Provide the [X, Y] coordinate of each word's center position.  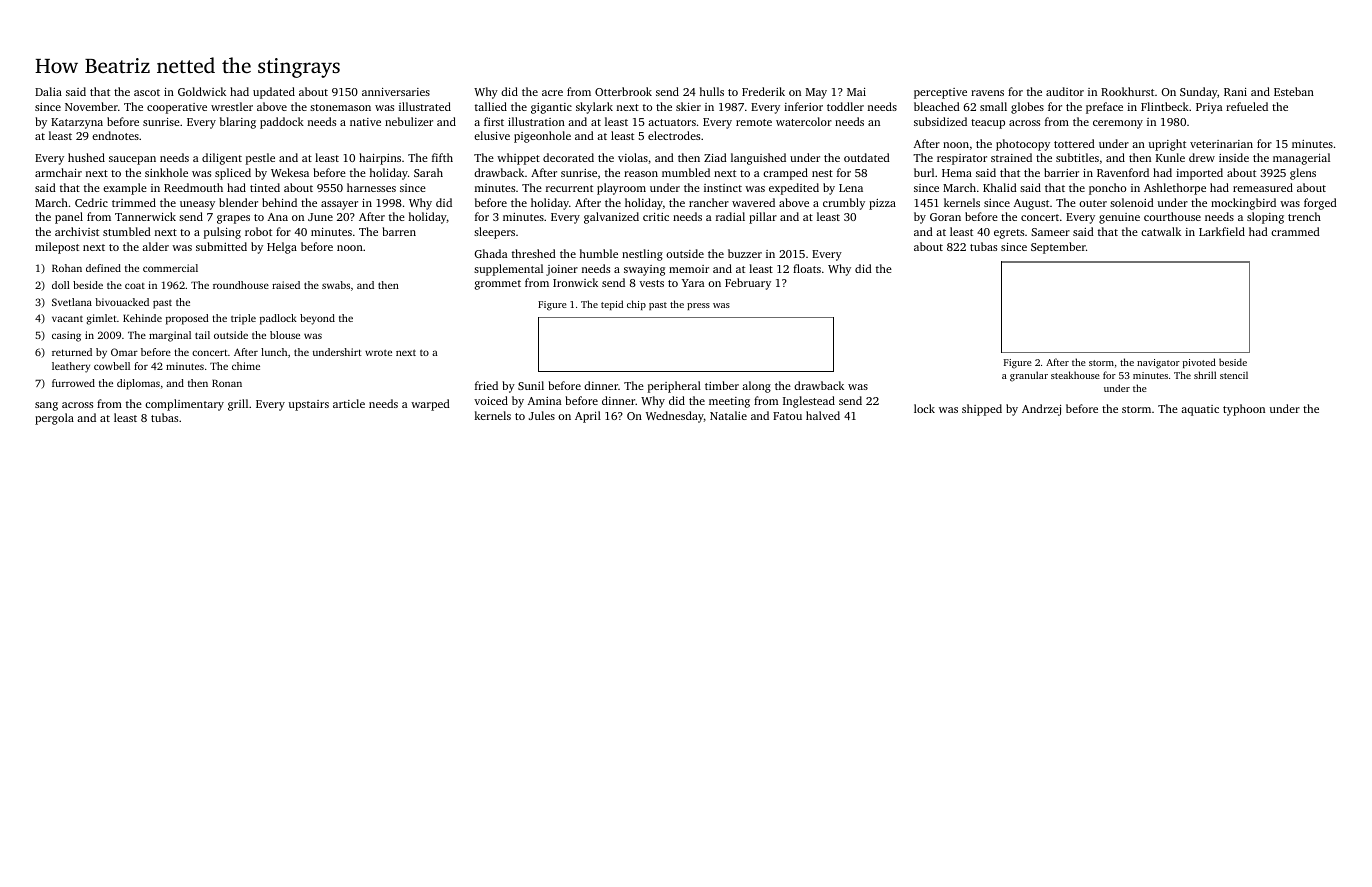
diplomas [138, 384]
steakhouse [1075, 375]
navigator [1158, 364]
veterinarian [1221, 144]
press [698, 306]
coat [135, 286]
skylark [594, 108]
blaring [238, 123]
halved [823, 415]
